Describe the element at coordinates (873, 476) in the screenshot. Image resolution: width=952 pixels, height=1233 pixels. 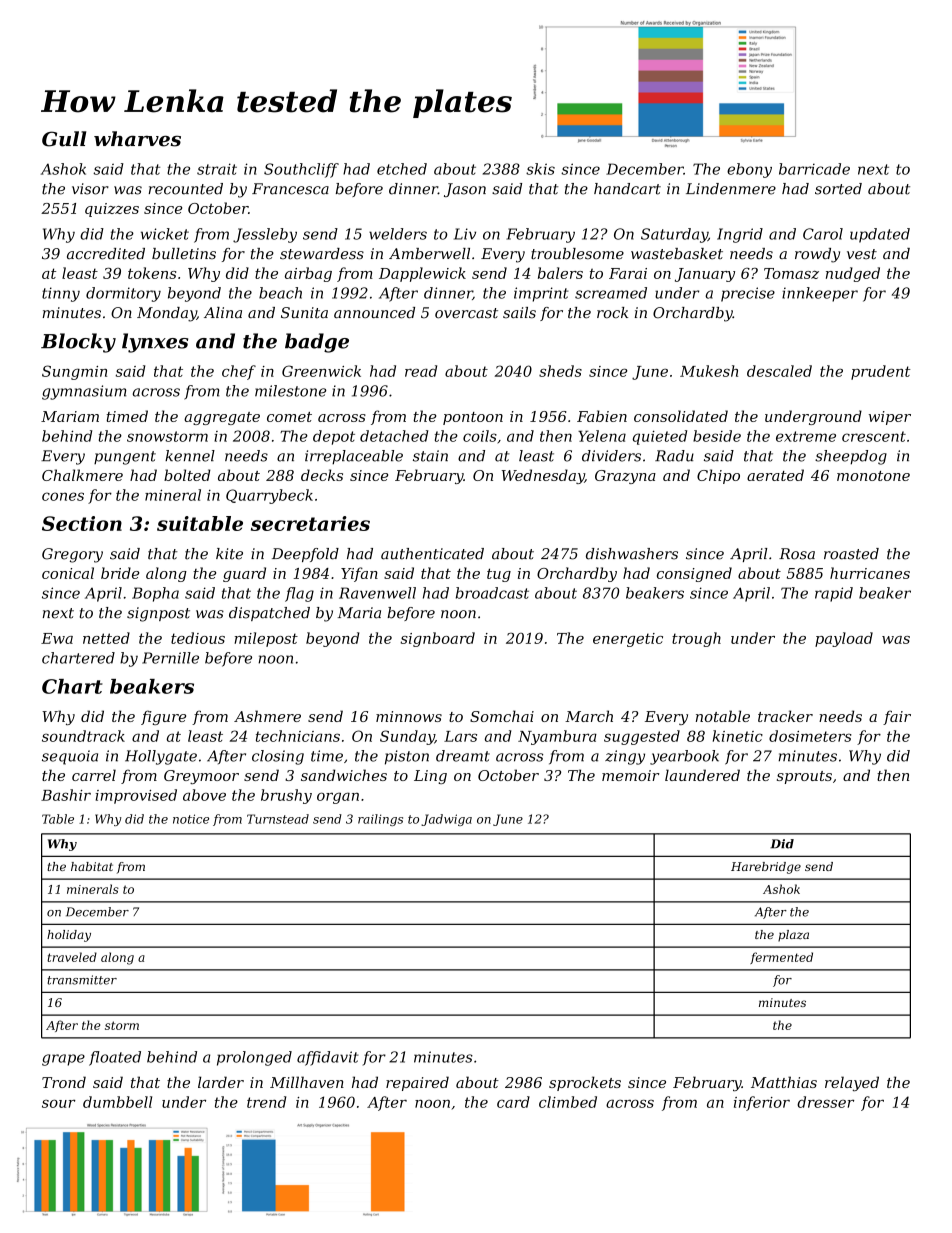
I see `monotone` at that location.
